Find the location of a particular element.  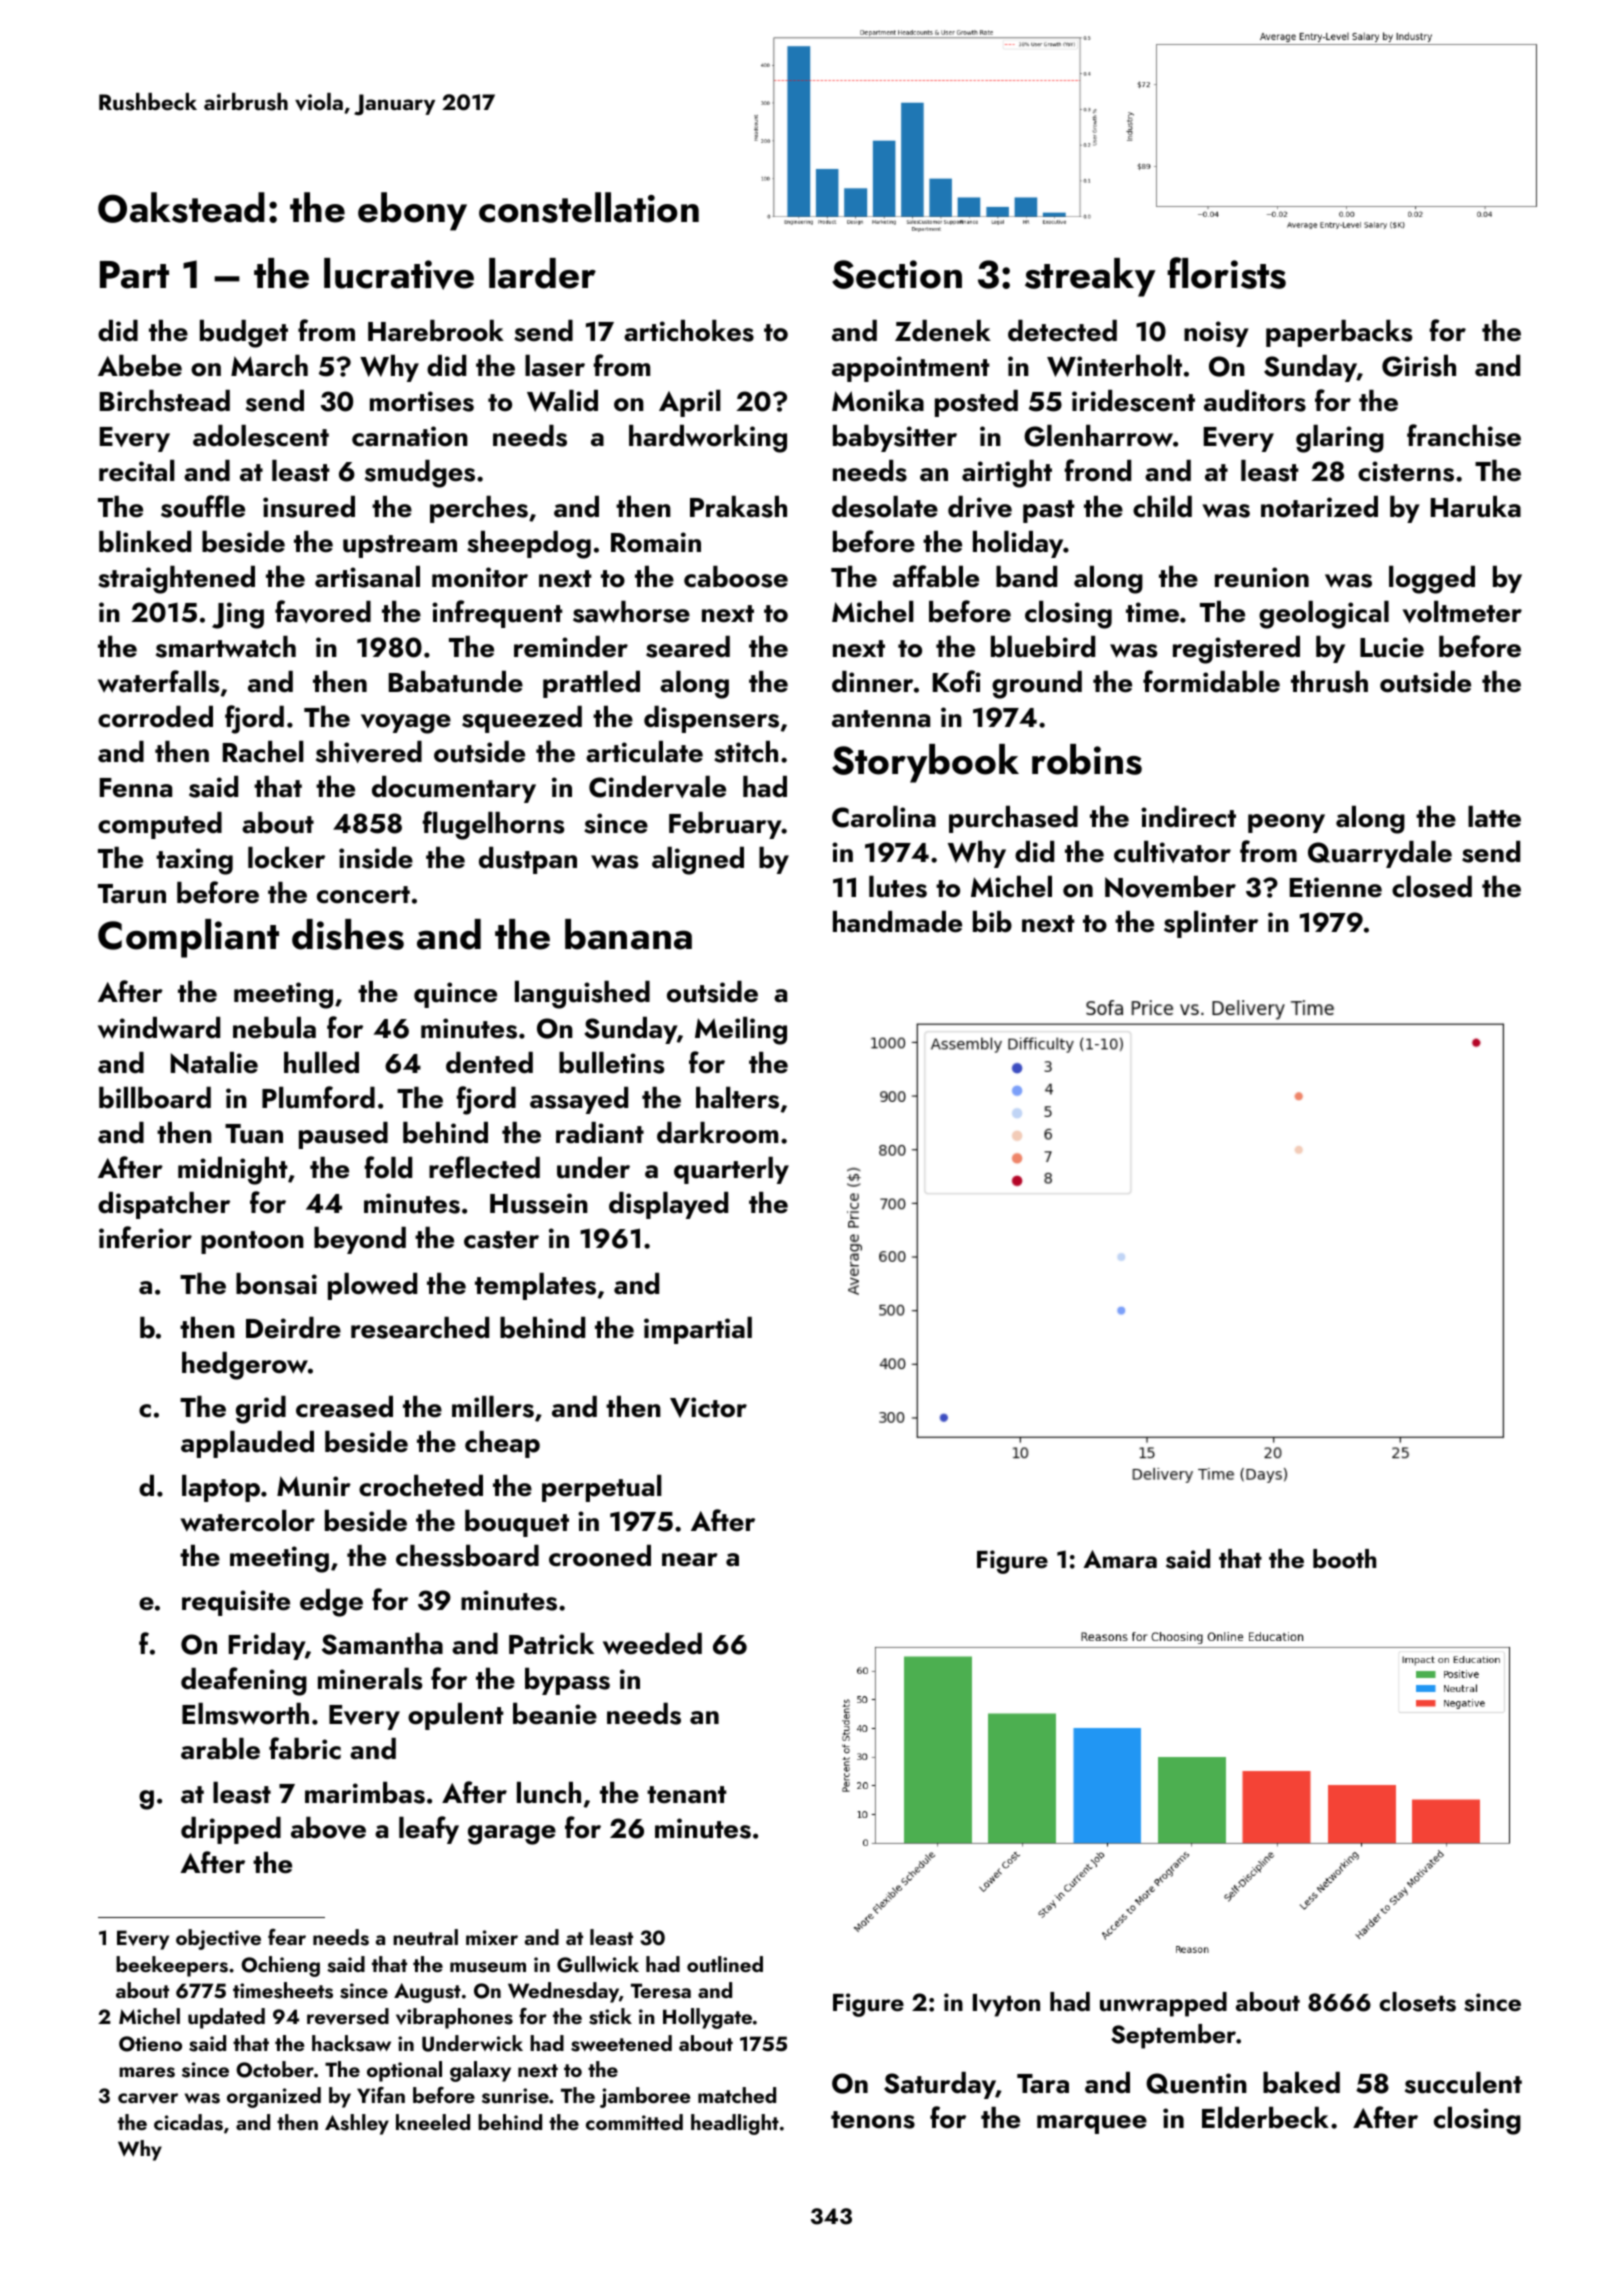

sheepdog is located at coordinates (529, 545).
